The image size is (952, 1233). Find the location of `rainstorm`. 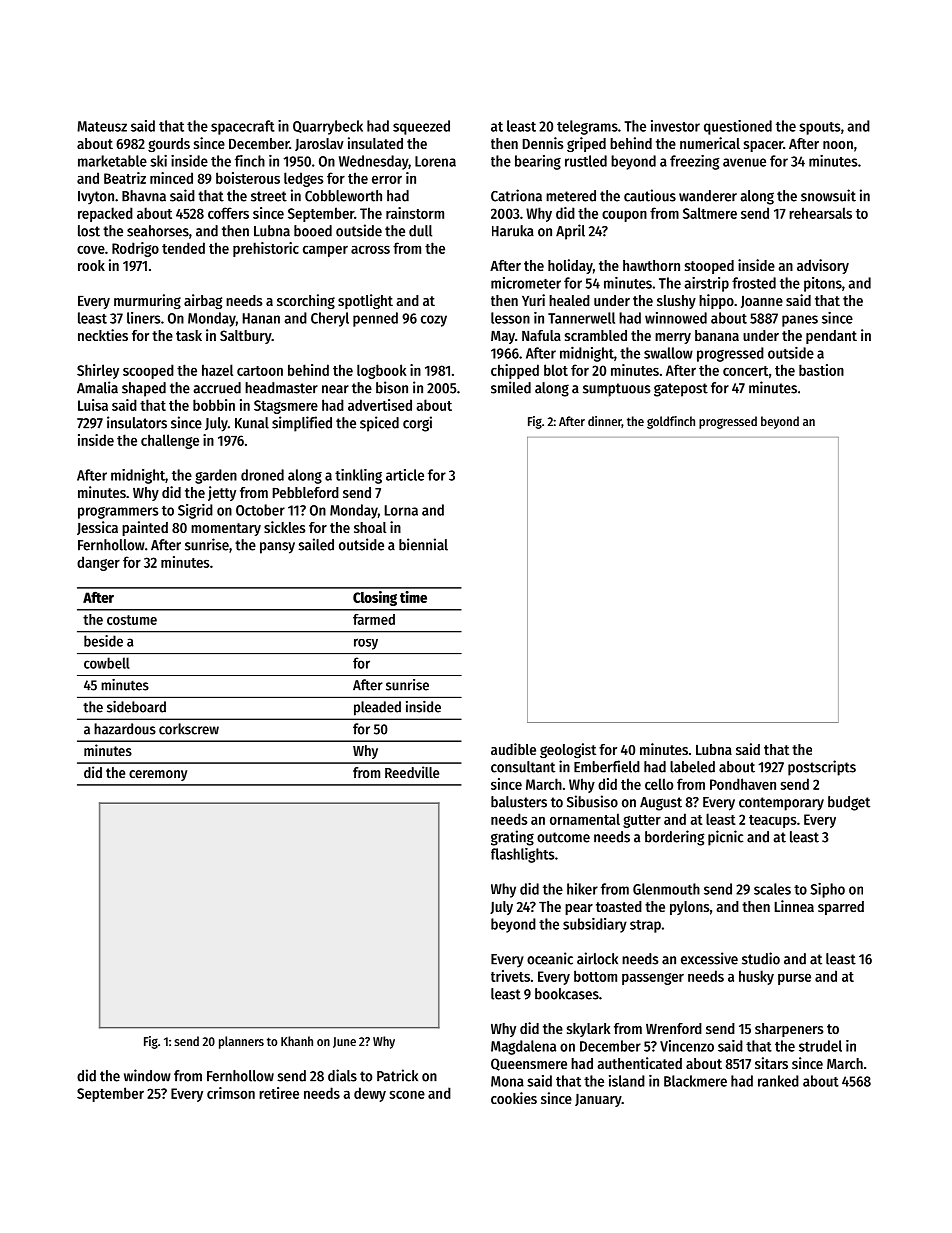

rainstorm is located at coordinates (415, 213).
